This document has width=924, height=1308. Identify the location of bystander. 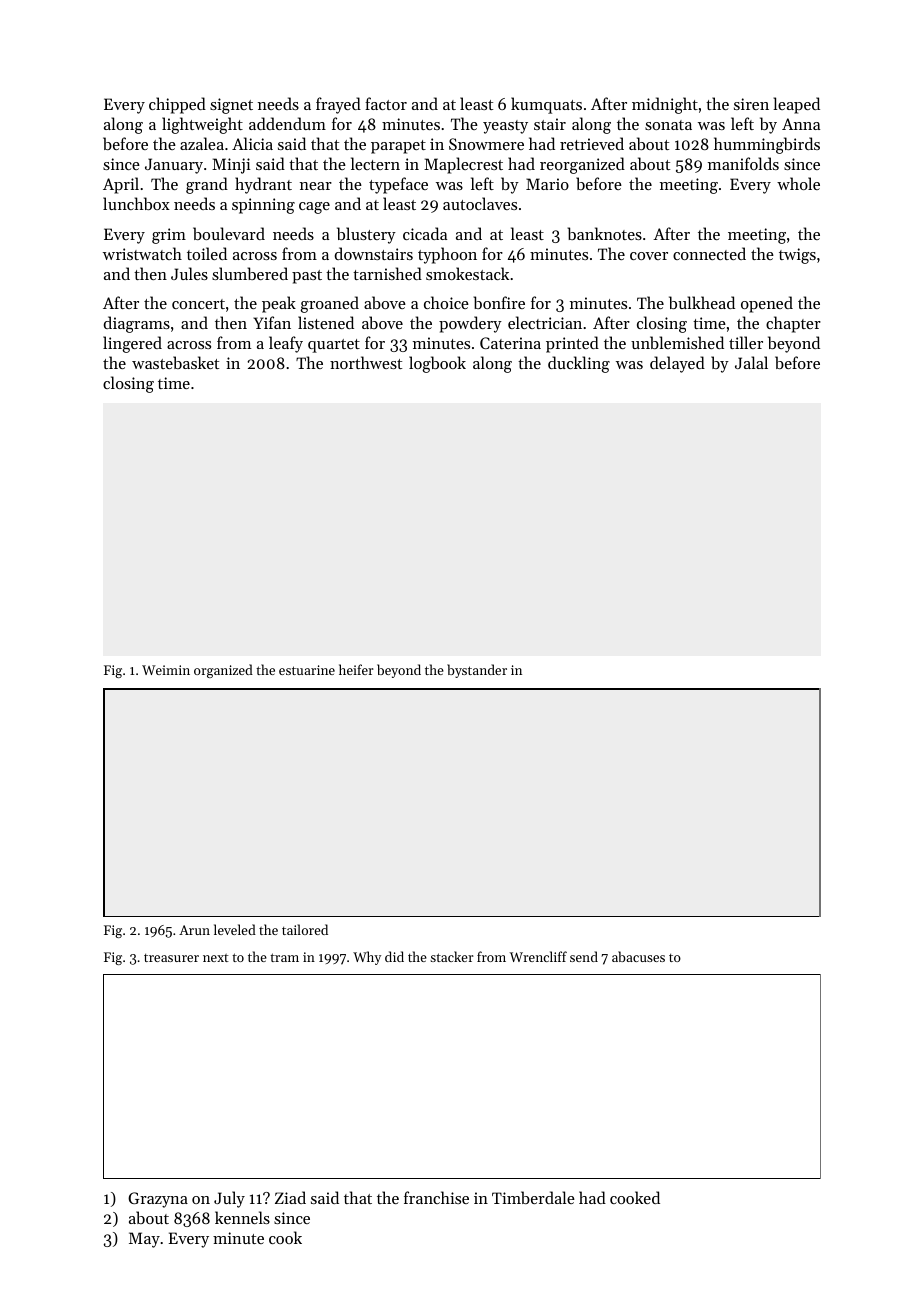
(477, 671).
